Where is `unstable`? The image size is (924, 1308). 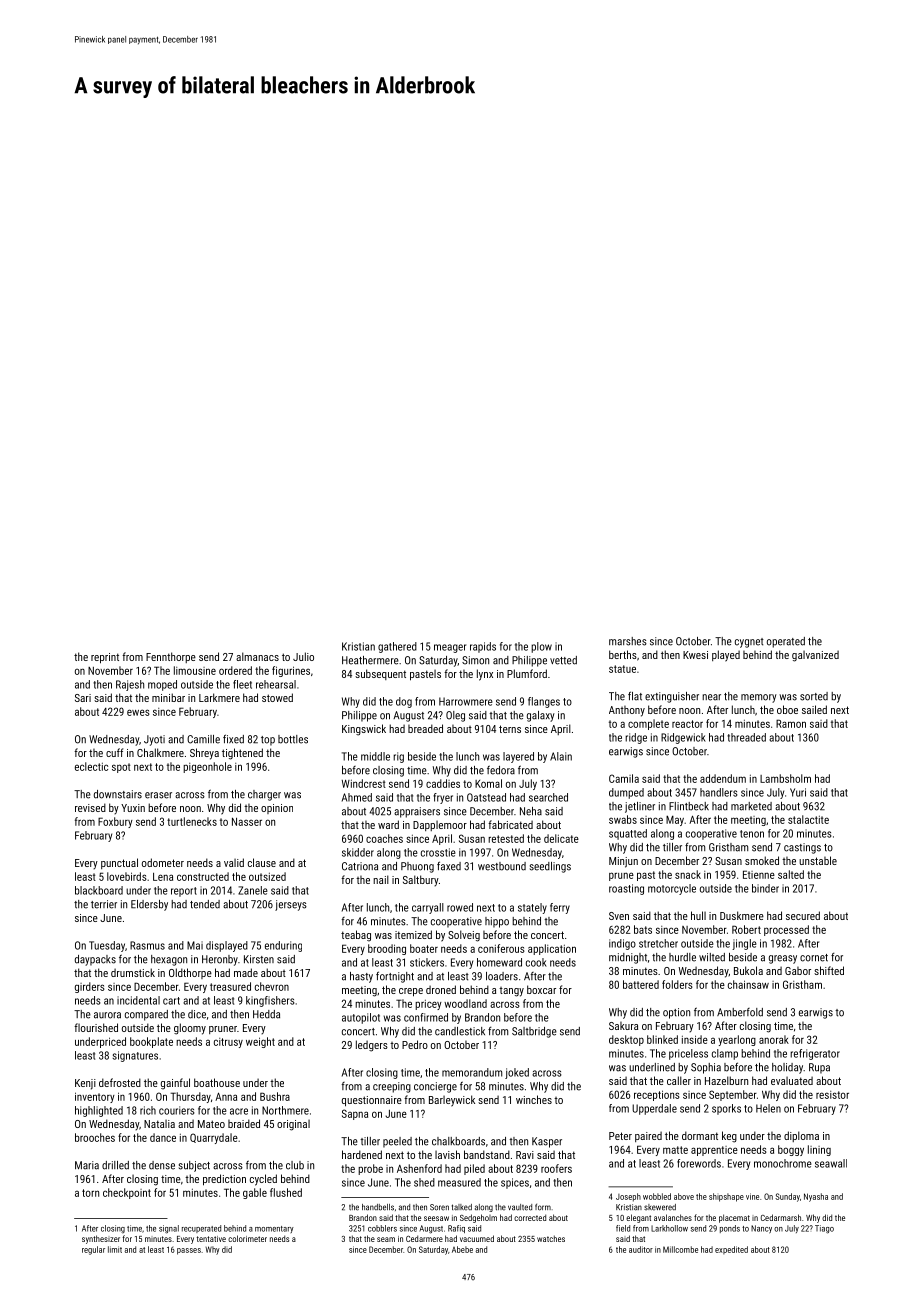 unstable is located at coordinates (818, 860).
